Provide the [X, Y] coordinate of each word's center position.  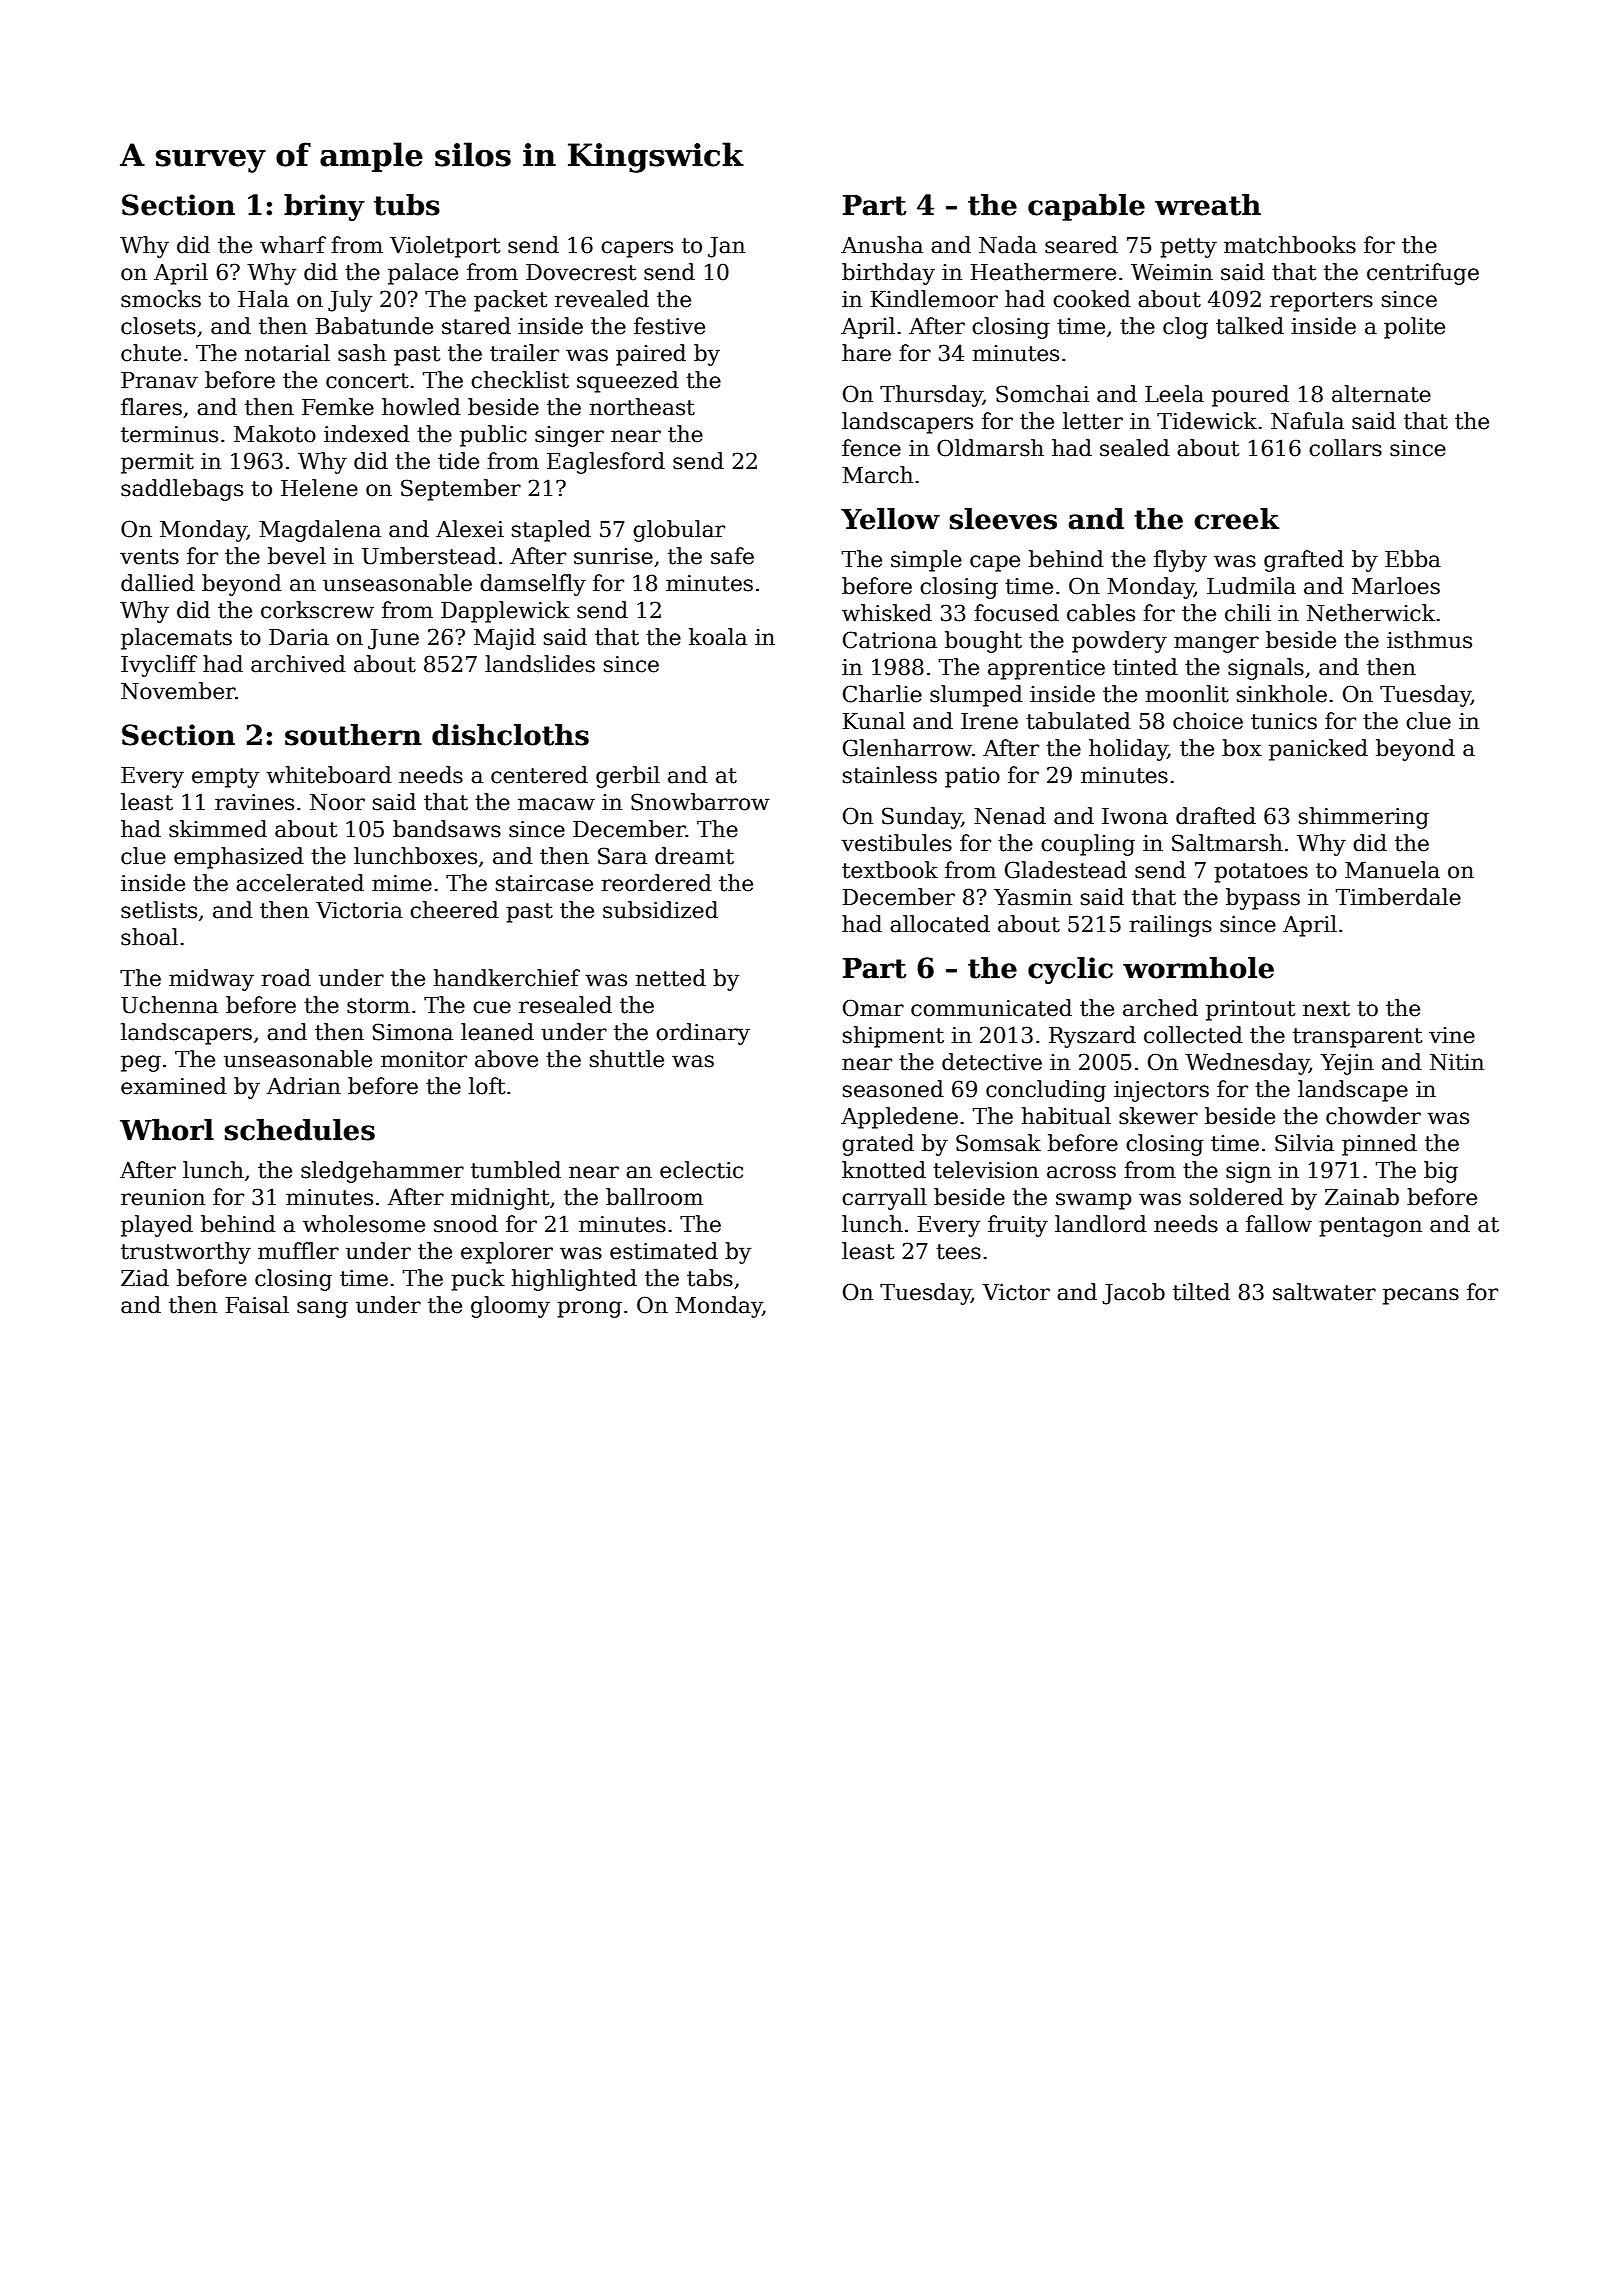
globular [679, 531]
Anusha [882, 245]
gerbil [628, 777]
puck [478, 1280]
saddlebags [182, 490]
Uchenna [169, 1005]
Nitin [1457, 1062]
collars [1345, 448]
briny [324, 207]
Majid [505, 639]
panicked [1318, 750]
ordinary [703, 1034]
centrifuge [1423, 274]
